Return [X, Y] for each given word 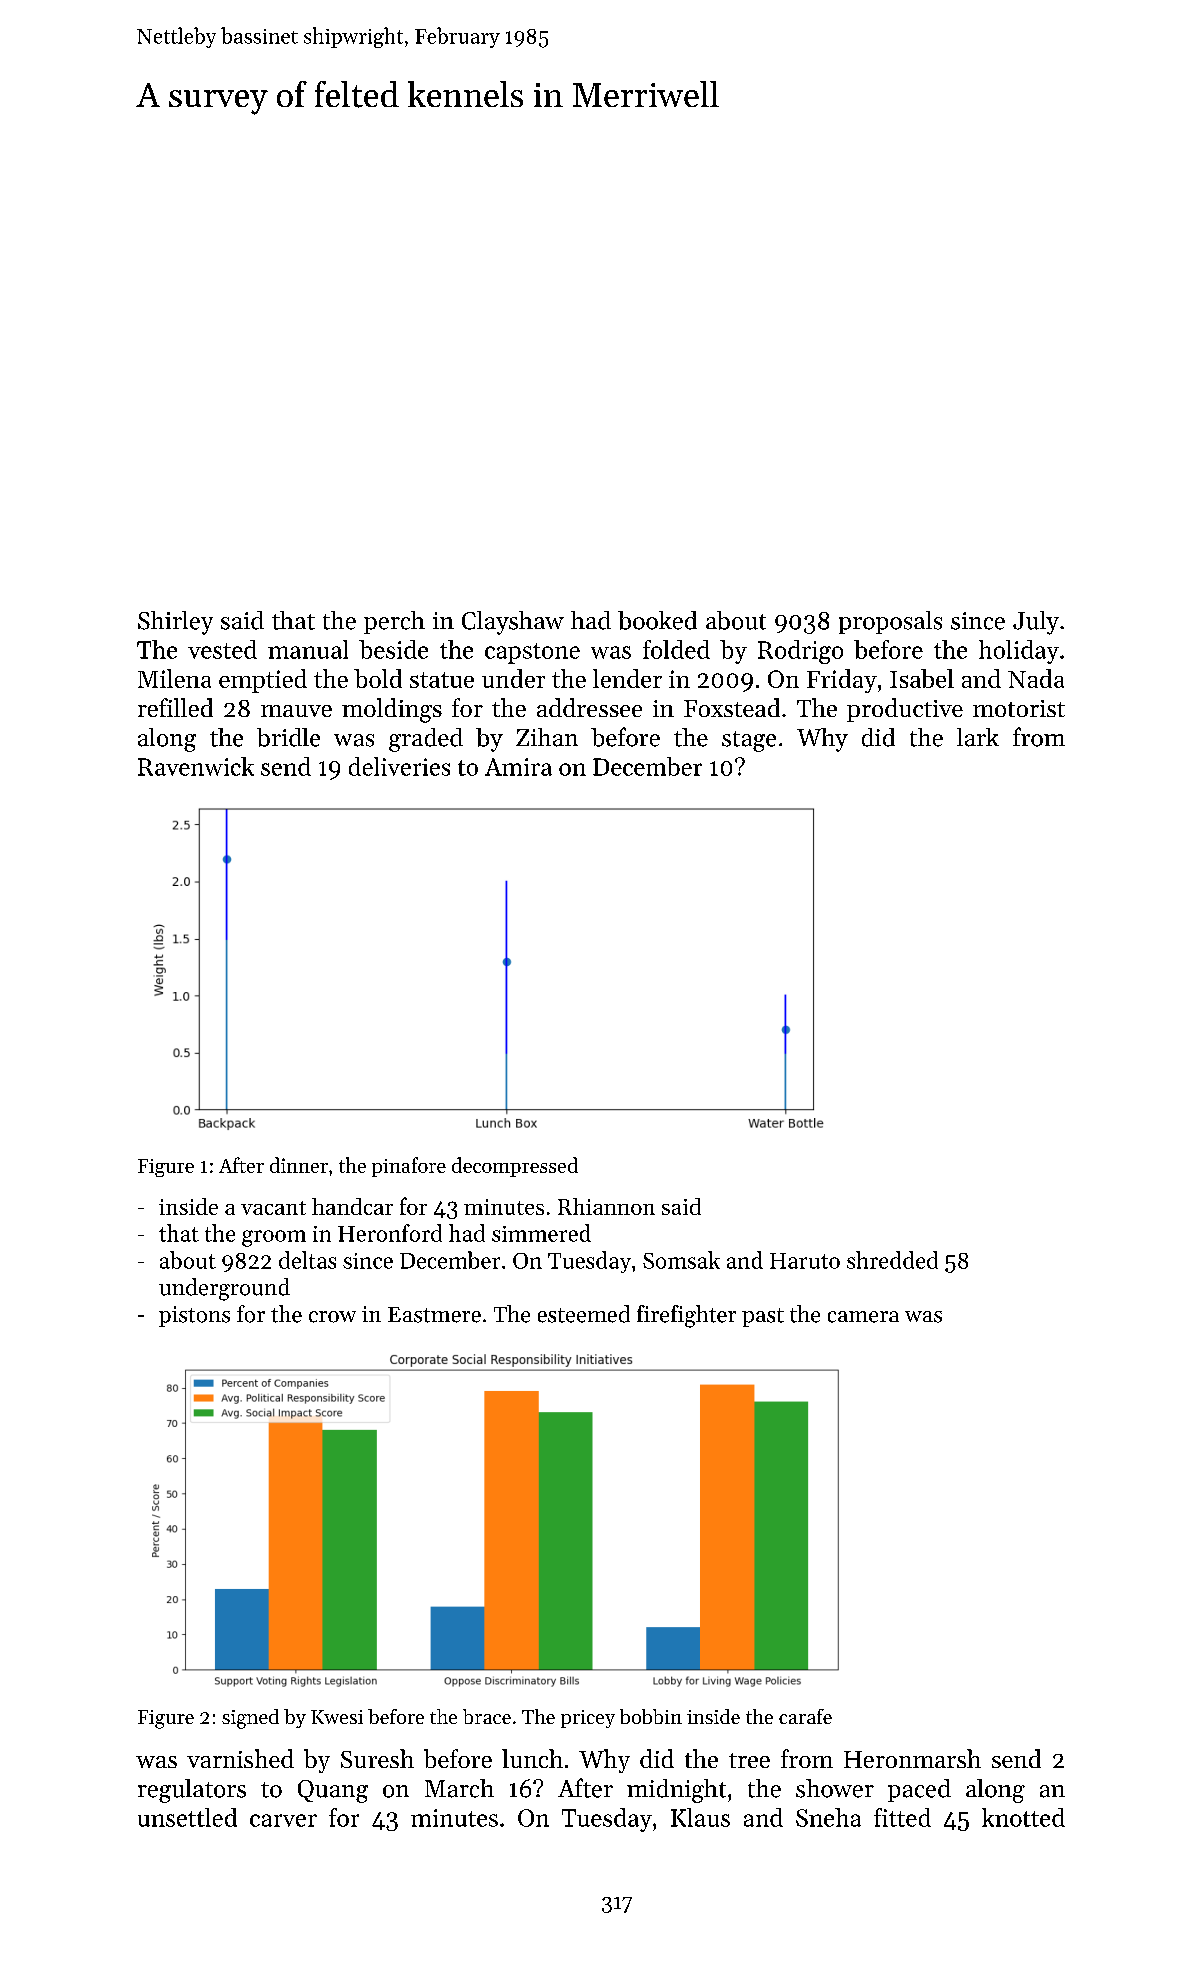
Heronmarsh [912, 1758]
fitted [902, 1817]
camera [863, 1317]
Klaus [700, 1817]
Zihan [547, 737]
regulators [192, 1791]
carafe [805, 1716]
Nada [1036, 678]
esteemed [584, 1314]
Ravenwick [196, 766]
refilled [175, 707]
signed [250, 1719]
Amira [518, 767]
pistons [194, 1316]
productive [905, 710]
